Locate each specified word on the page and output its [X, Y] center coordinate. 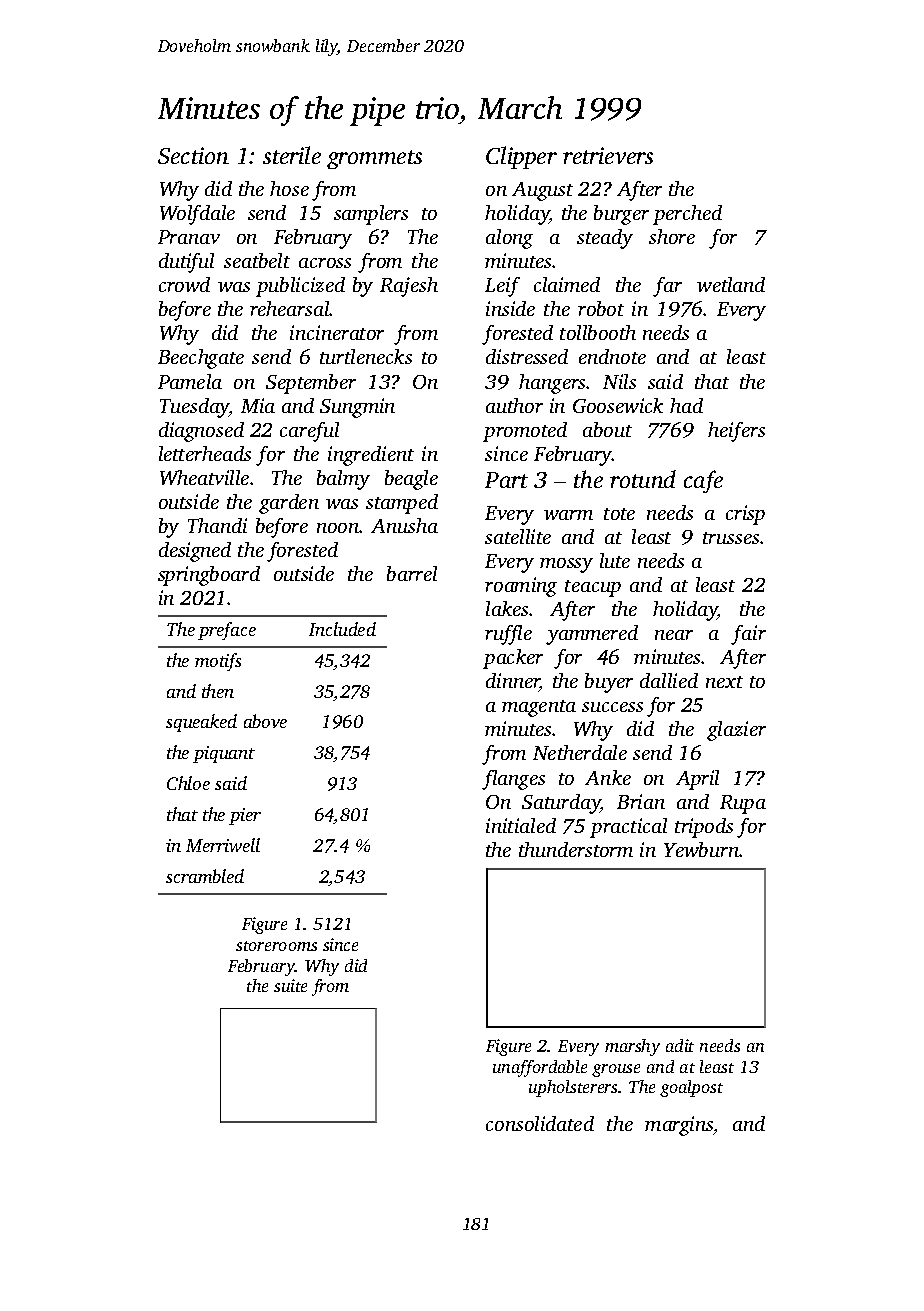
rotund [643, 479]
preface [227, 631]
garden [289, 504]
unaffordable [540, 1068]
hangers [553, 384]
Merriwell [223, 845]
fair [748, 635]
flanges [513, 780]
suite [290, 985]
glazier [736, 731]
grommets [374, 159]
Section [193, 155]
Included [342, 629]
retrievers [608, 155]
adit [680, 1045]
